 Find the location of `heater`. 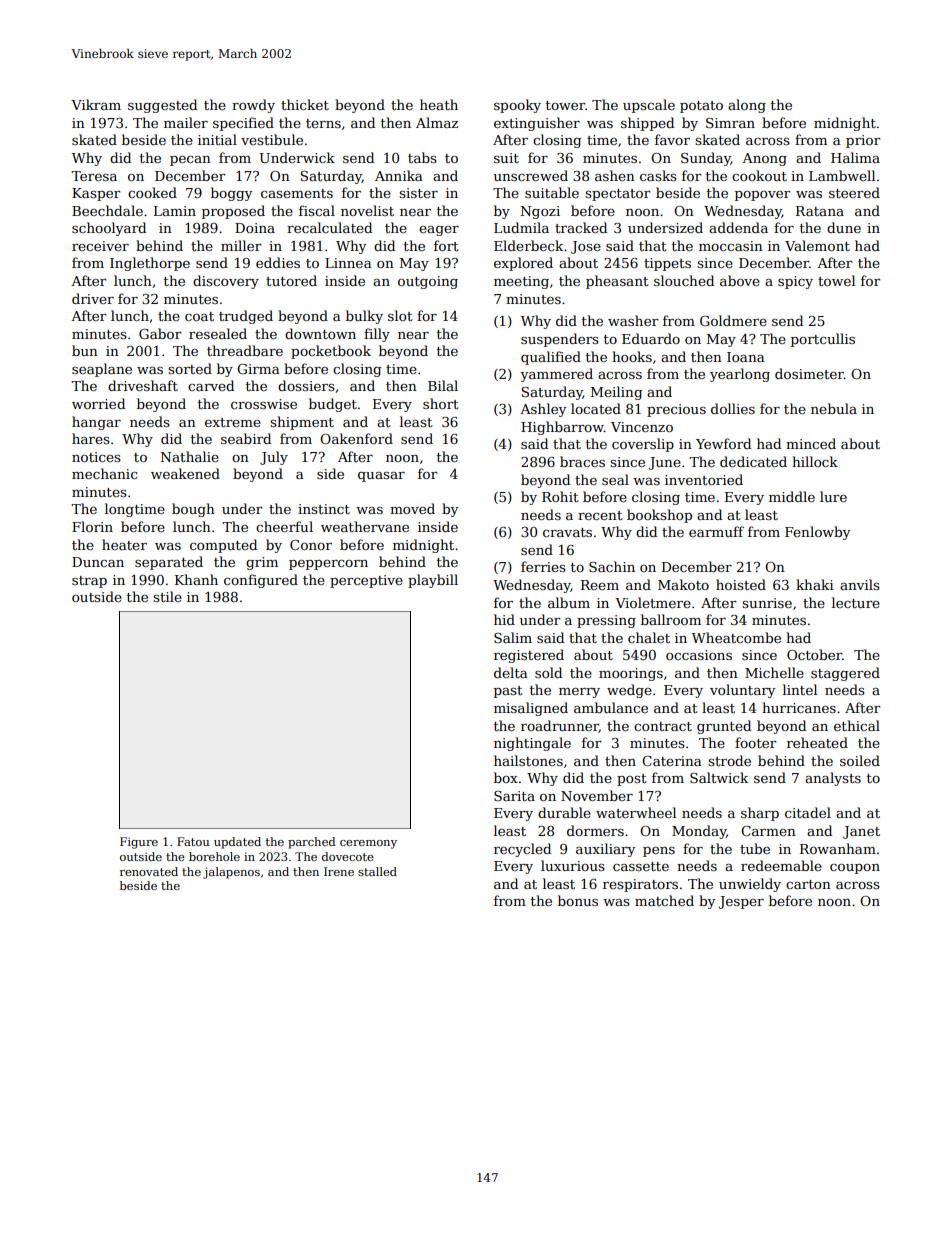

heater is located at coordinates (124, 544).
